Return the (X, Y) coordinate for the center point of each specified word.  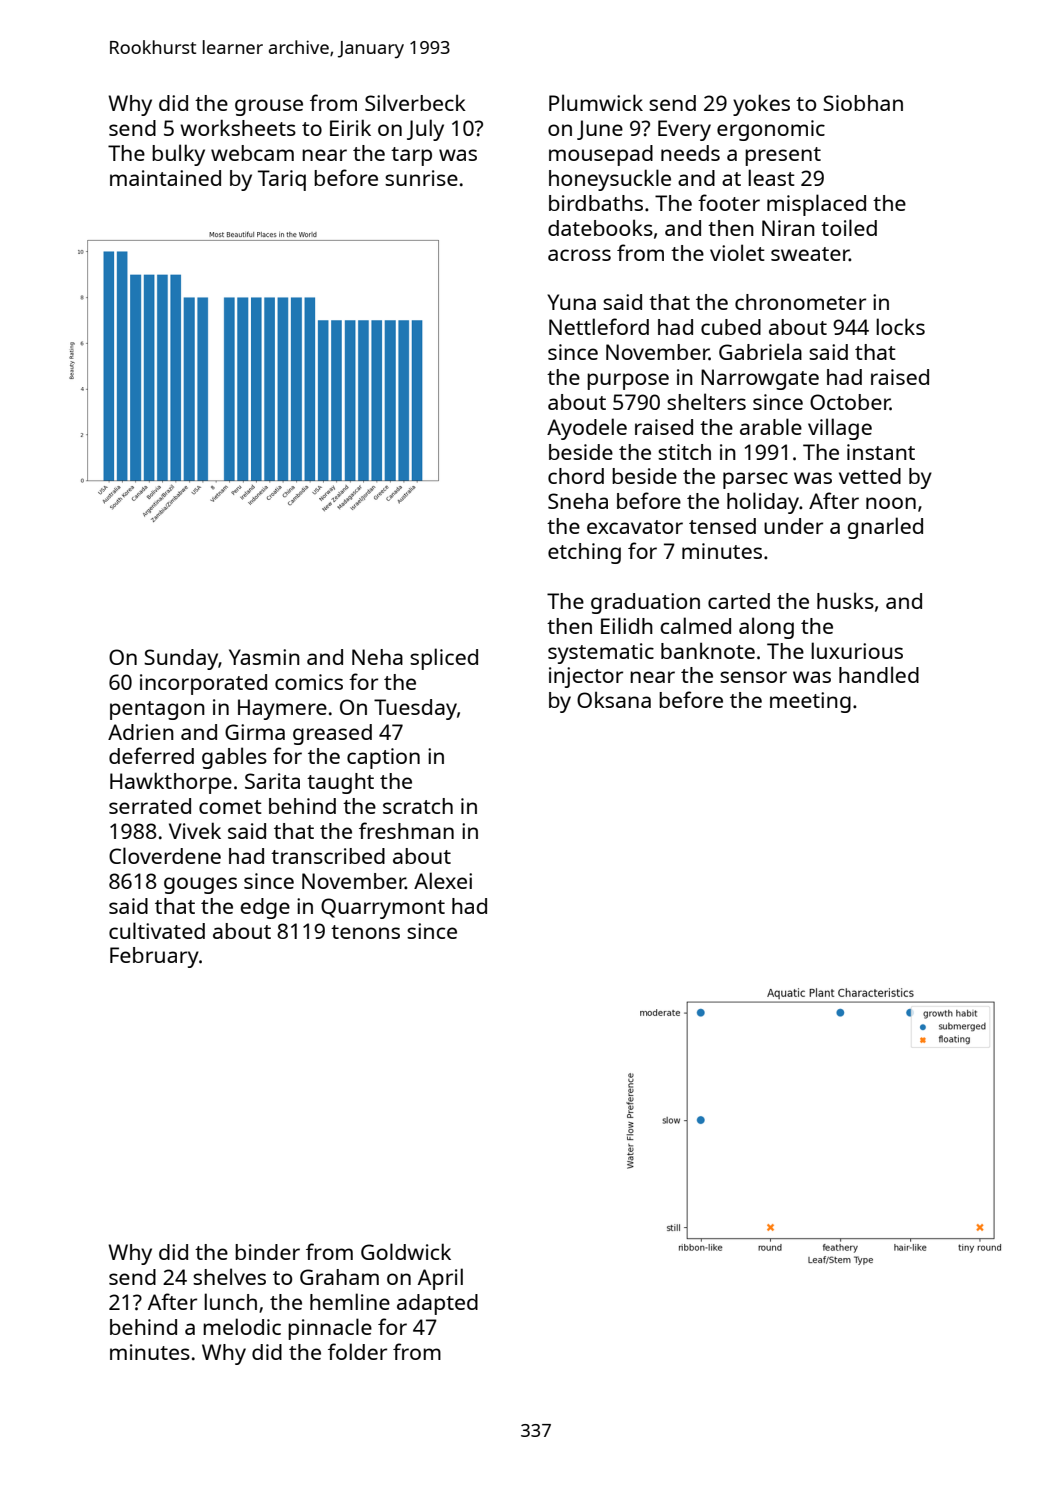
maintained (165, 178)
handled (879, 674)
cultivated (157, 930)
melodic (242, 1326)
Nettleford (599, 326)
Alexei (443, 880)
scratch (418, 806)
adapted (437, 1304)
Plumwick (596, 102)
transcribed (328, 856)
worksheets (238, 127)
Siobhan (863, 103)
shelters (706, 401)
